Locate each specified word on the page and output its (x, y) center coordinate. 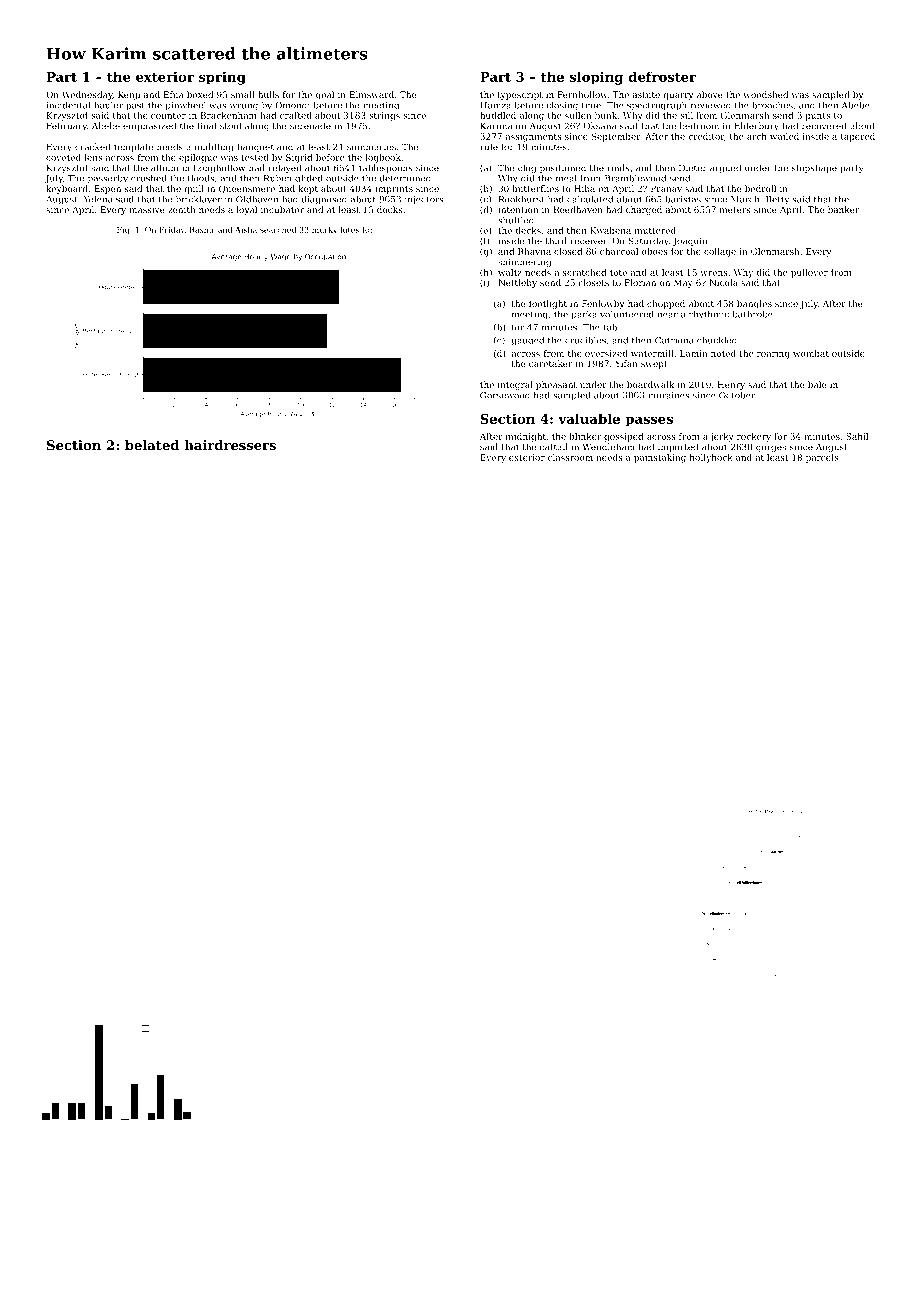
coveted (63, 157)
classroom (570, 457)
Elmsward (372, 94)
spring (222, 78)
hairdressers (230, 445)
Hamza (495, 105)
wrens (714, 273)
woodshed (765, 94)
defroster (662, 76)
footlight (548, 304)
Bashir (202, 229)
